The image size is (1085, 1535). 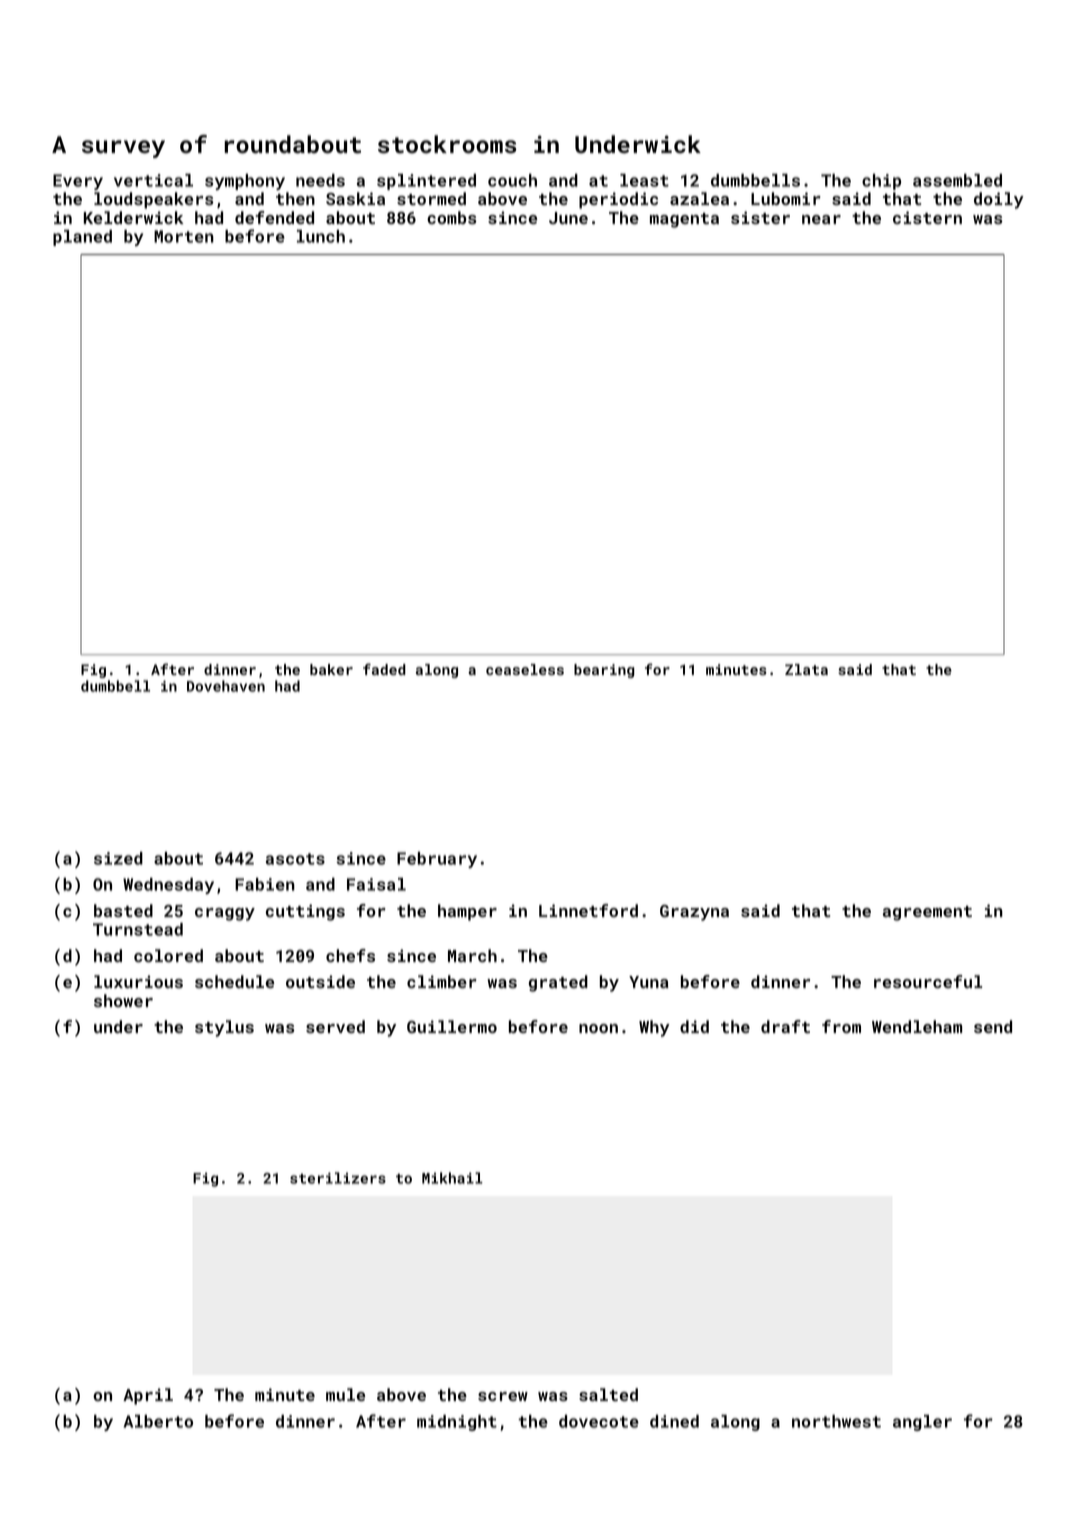 I want to click on agreement, so click(x=927, y=913).
